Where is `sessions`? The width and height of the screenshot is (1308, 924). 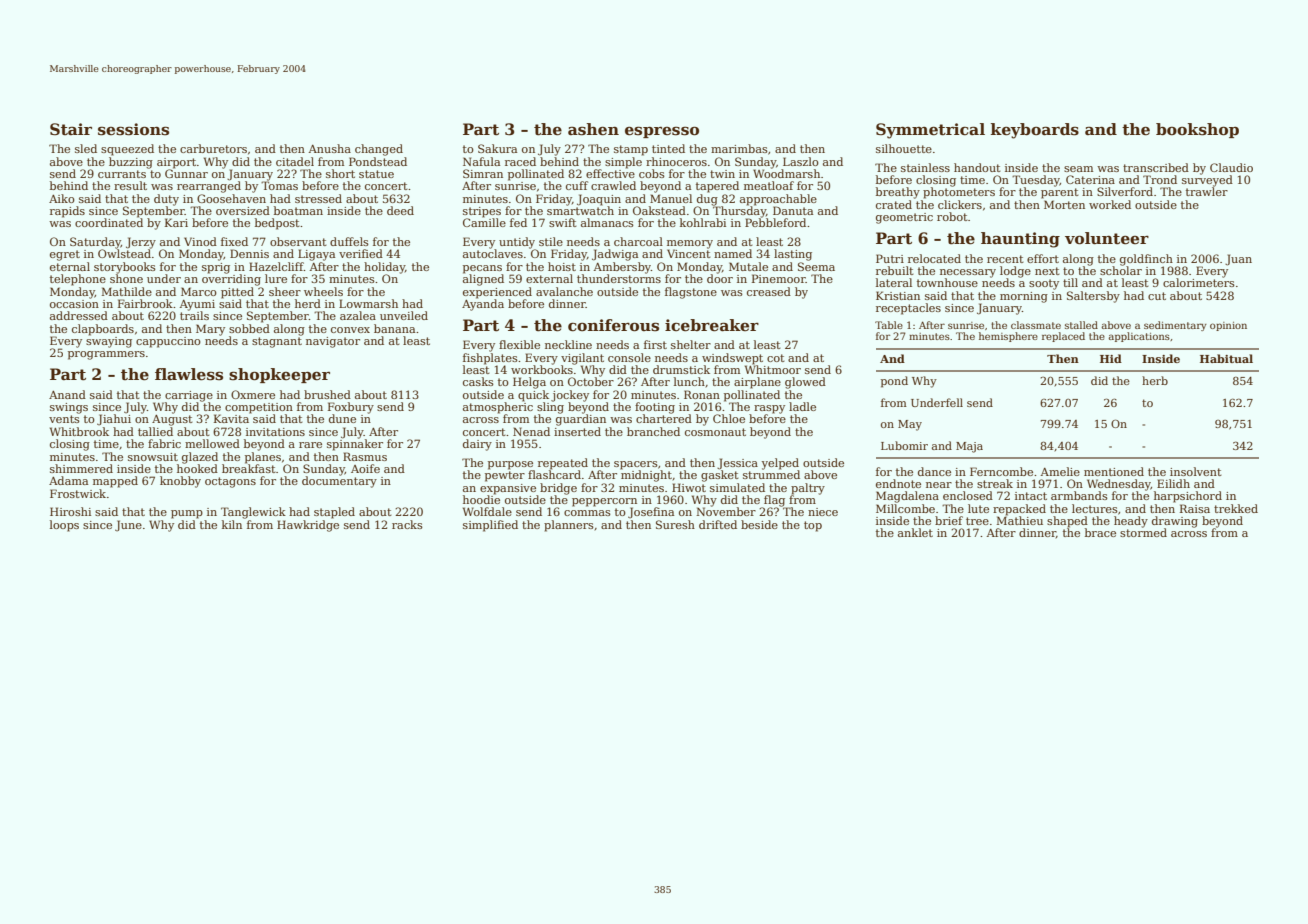
sessions is located at coordinates (133, 129).
